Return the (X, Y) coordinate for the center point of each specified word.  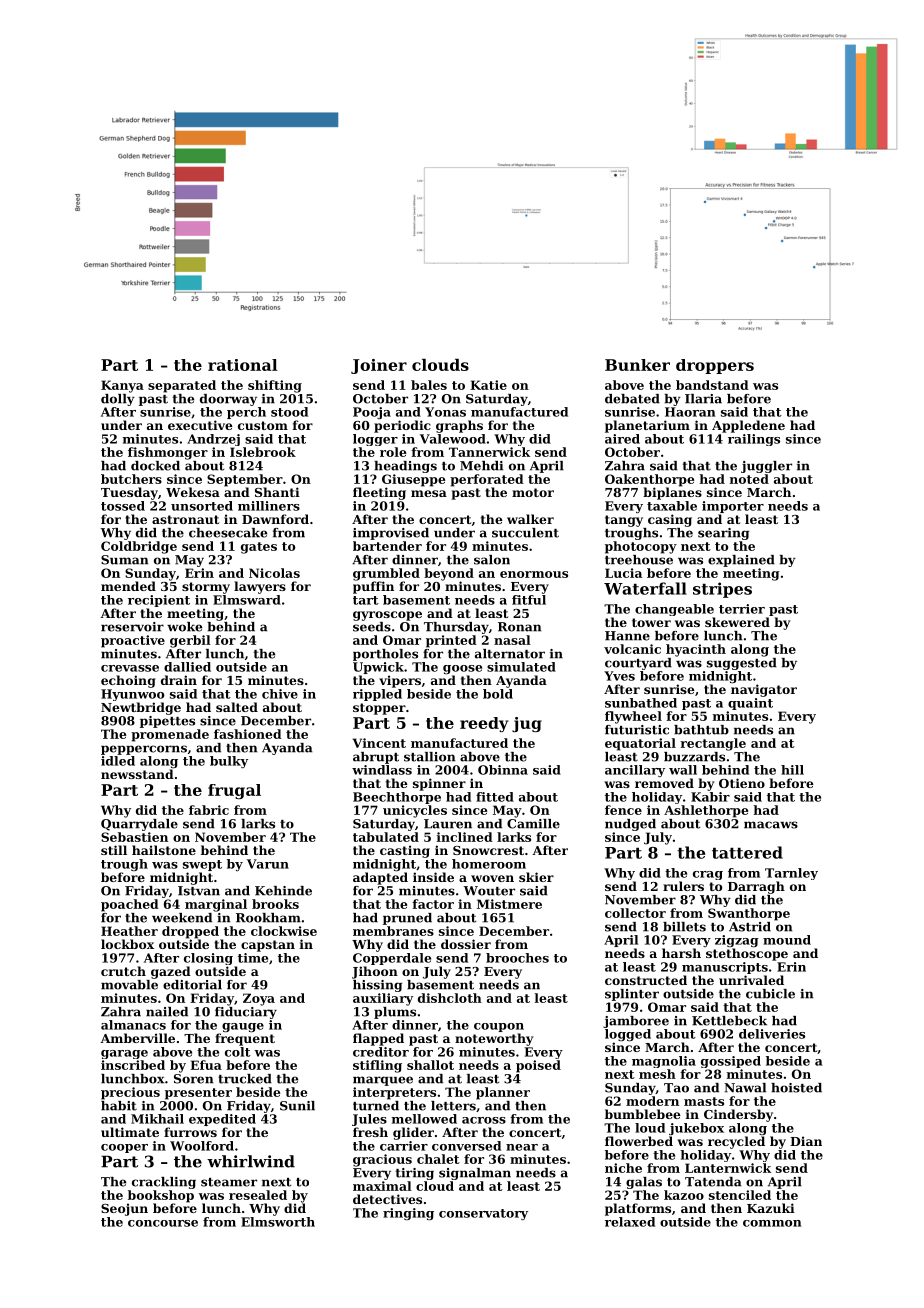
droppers (715, 366)
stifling (377, 1066)
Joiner (379, 366)
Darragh (756, 887)
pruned (407, 919)
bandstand (712, 385)
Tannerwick (489, 452)
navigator (764, 690)
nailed (167, 1012)
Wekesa (193, 492)
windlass (382, 770)
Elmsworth (278, 1222)
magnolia (664, 1062)
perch (246, 413)
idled (118, 761)
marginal (216, 905)
